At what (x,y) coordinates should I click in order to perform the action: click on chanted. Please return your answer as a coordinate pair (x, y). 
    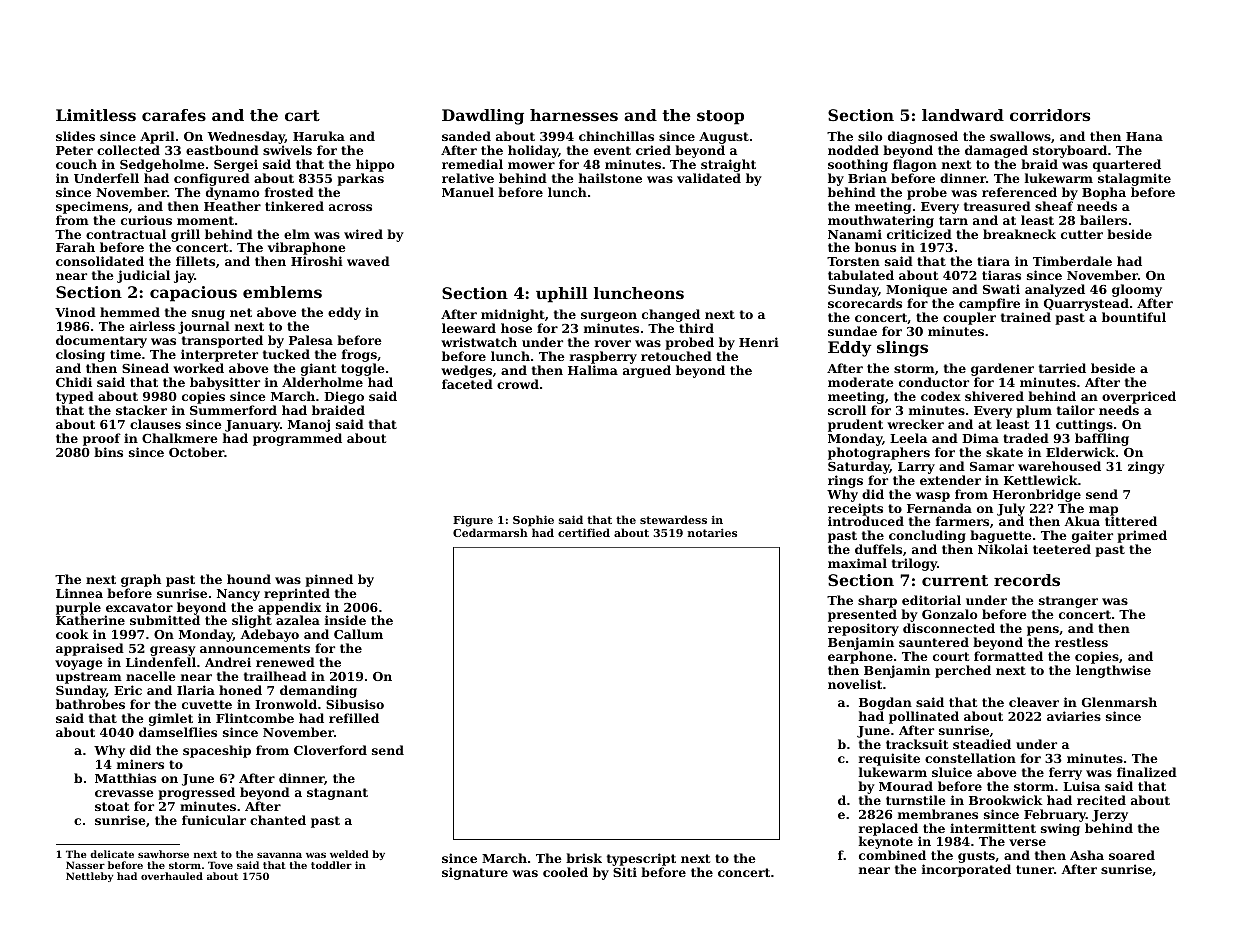
    Looking at the image, I should click on (278, 820).
